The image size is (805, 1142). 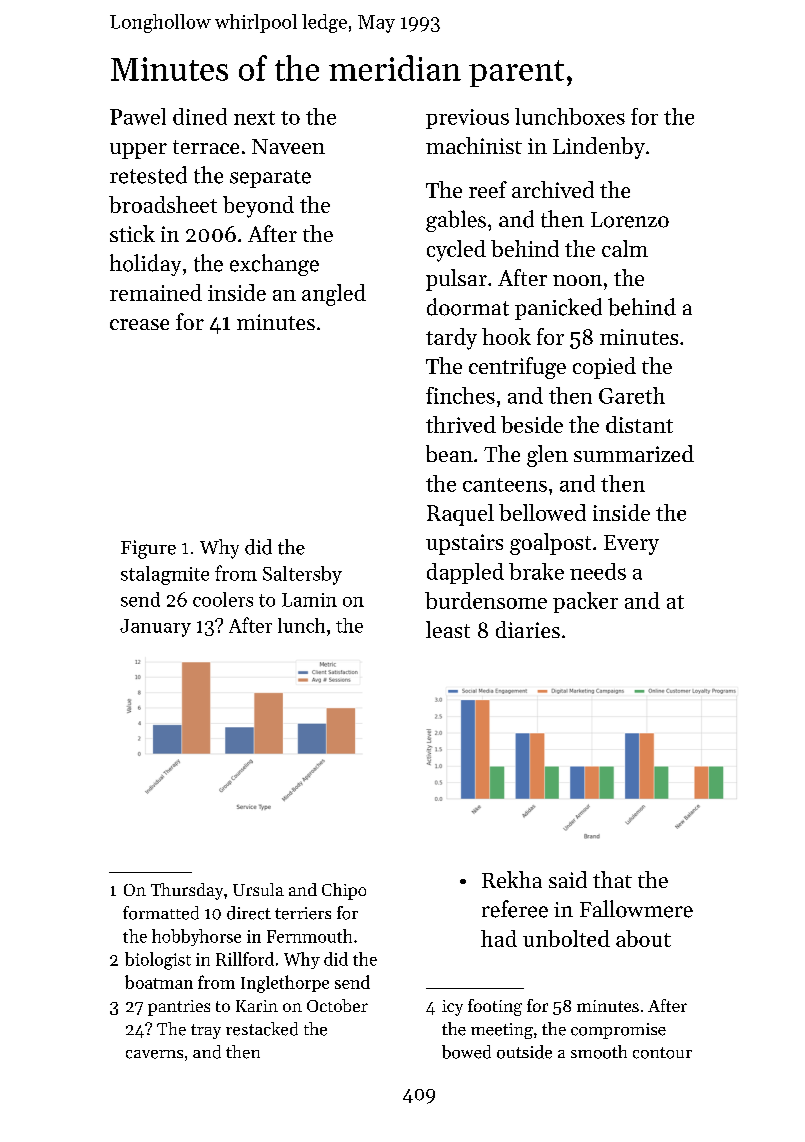 I want to click on Lindenby, so click(x=599, y=148).
